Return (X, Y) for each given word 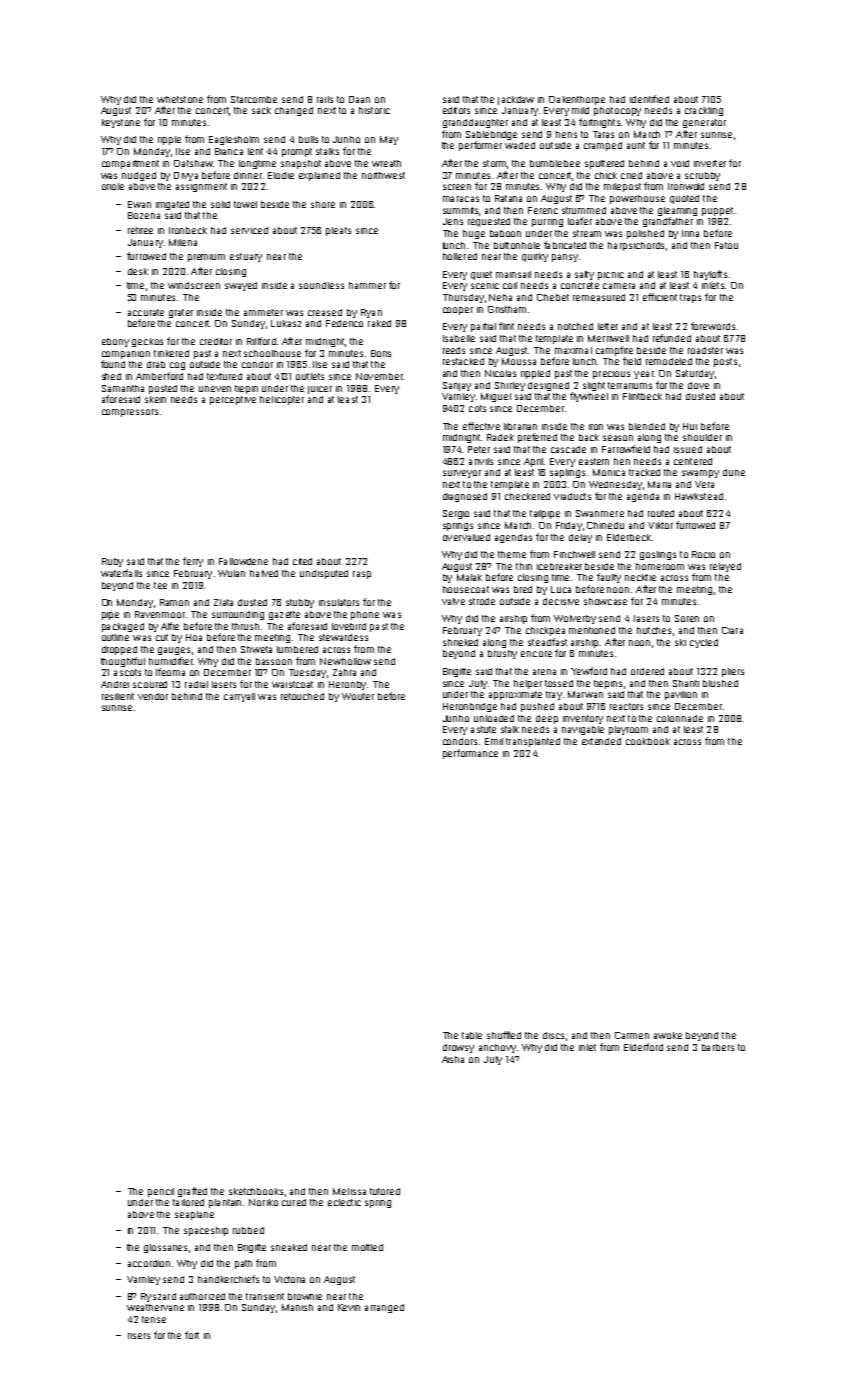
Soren (687, 618)
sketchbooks (256, 1191)
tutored (385, 1191)
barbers (718, 1047)
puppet (717, 211)
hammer (367, 285)
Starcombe (254, 99)
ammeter (263, 312)
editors (456, 110)
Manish (297, 1307)
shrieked (460, 642)
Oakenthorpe (577, 100)
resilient (118, 696)
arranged (384, 1308)
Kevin (349, 1307)
